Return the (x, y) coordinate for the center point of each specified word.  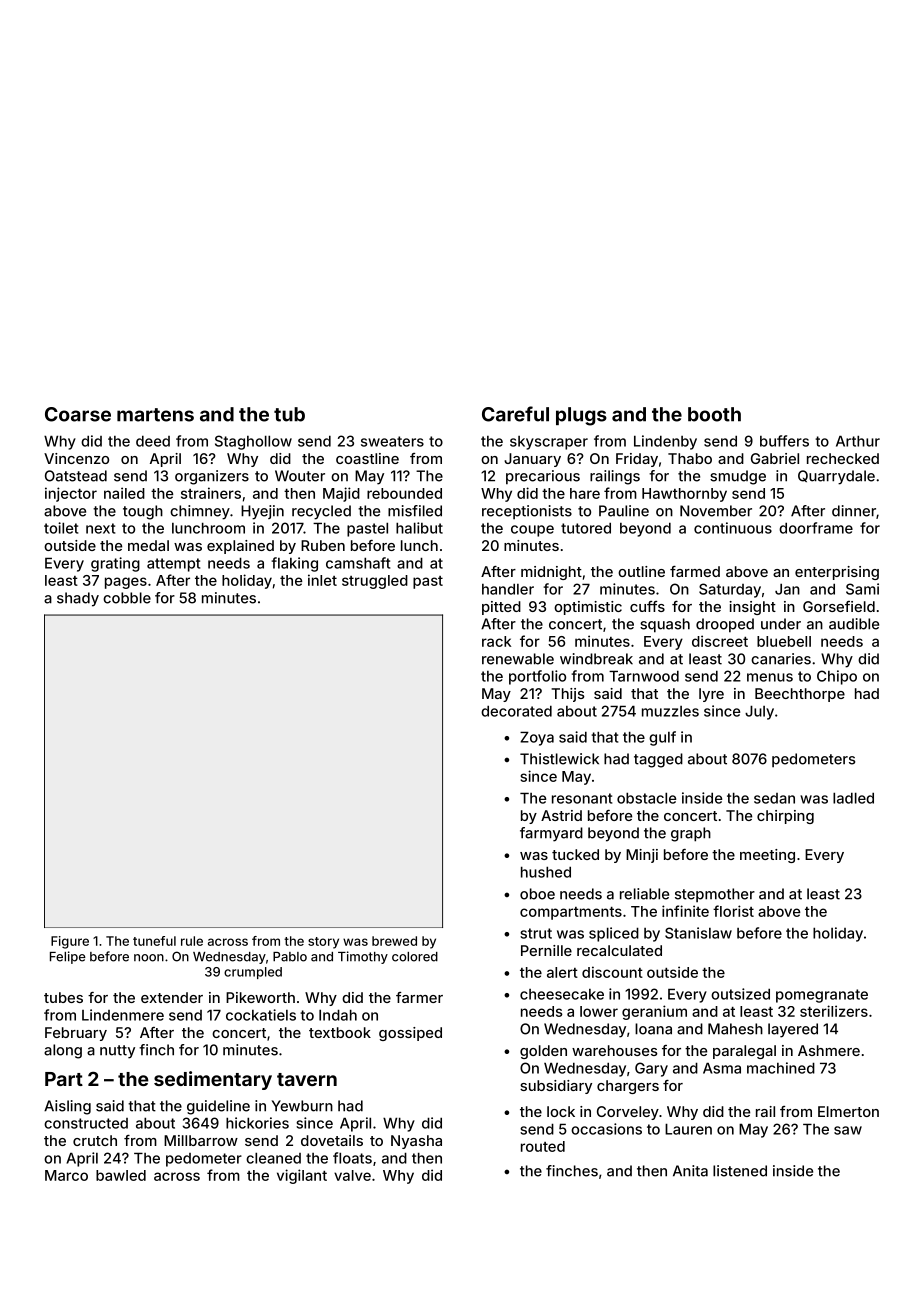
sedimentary (213, 1080)
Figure (70, 942)
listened (740, 1171)
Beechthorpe (800, 695)
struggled (375, 582)
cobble (127, 598)
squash (665, 625)
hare (585, 493)
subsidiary (556, 1087)
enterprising (837, 573)
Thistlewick (559, 759)
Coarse (78, 414)
